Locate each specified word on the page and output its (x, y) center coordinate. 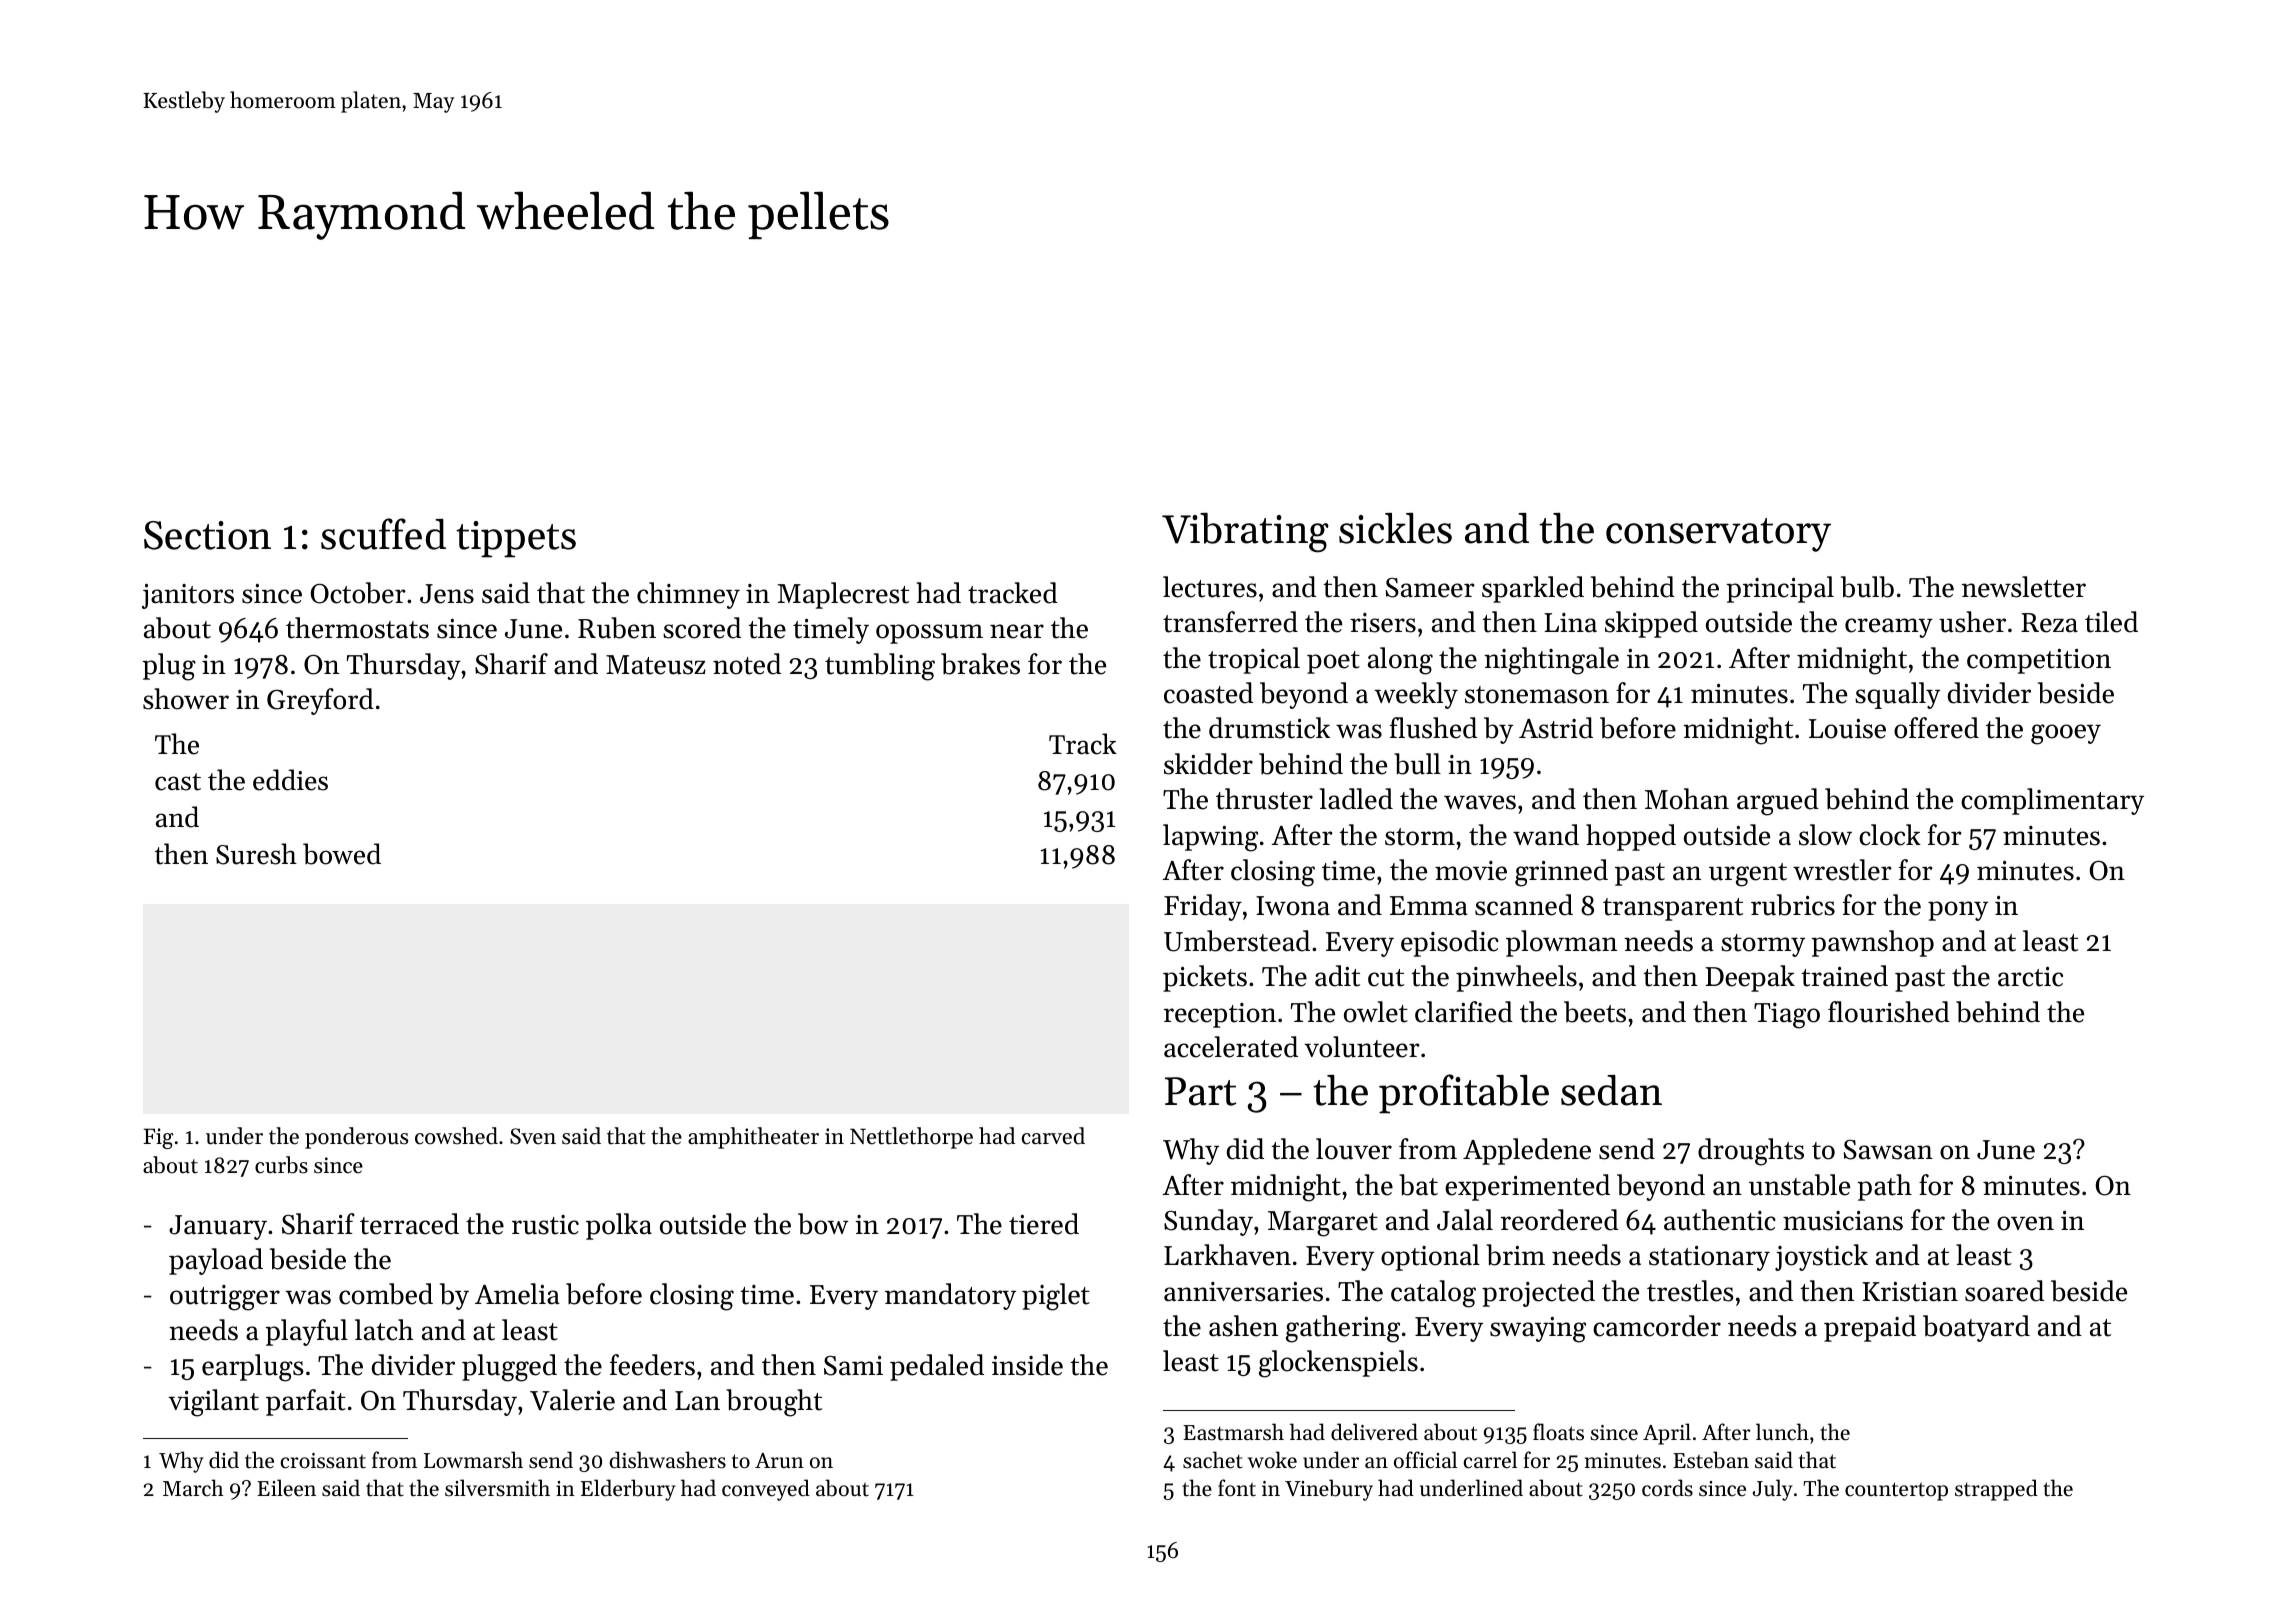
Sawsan (1888, 1150)
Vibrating (1245, 533)
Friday (1203, 907)
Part (1200, 1091)
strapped (1996, 1490)
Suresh (256, 854)
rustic (545, 1225)
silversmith (497, 1488)
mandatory (950, 1296)
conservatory (1718, 535)
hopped (1631, 837)
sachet (1213, 1460)
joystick (1821, 1257)
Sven (533, 1136)
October (358, 593)
